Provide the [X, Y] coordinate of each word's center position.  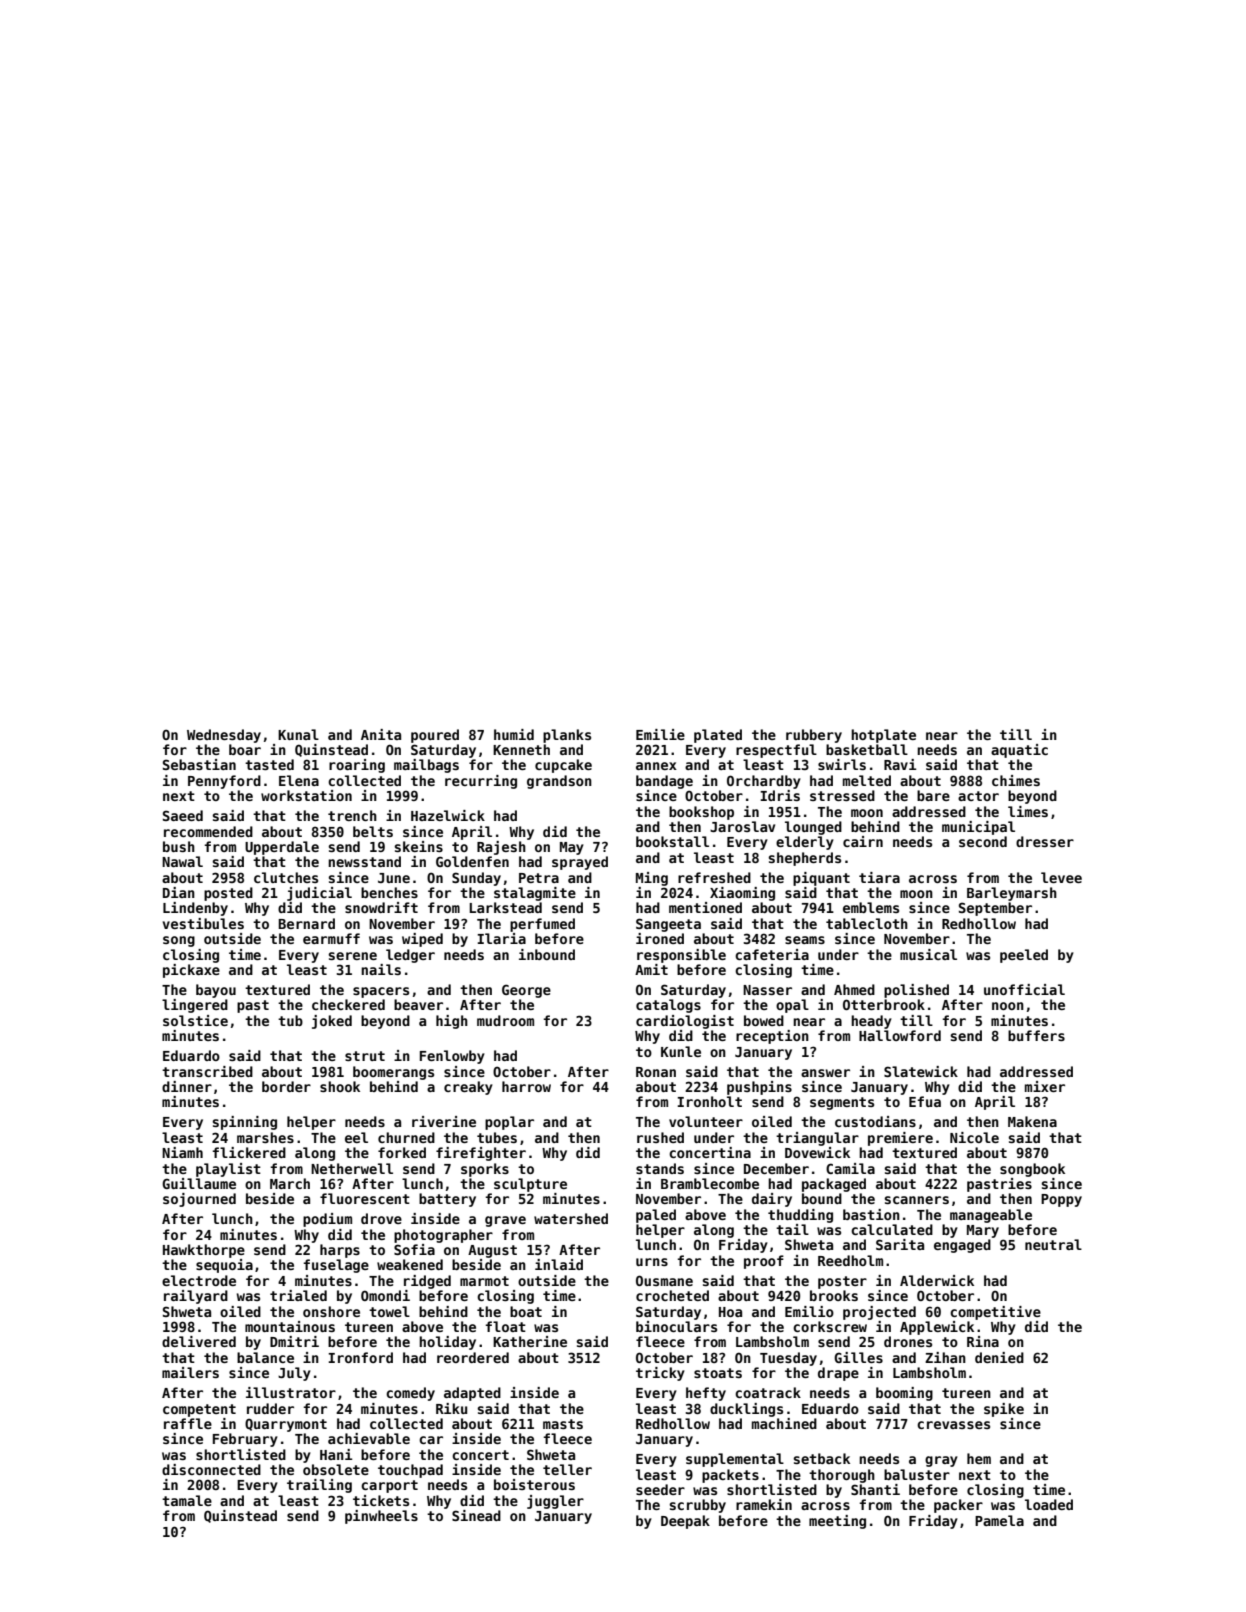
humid [514, 734]
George [526, 991]
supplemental [735, 1460]
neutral [1053, 1244]
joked [332, 1022]
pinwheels [381, 1517]
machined [784, 1423]
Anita [381, 734]
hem [979, 1458]
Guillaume [199, 1183]
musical [928, 954]
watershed [571, 1218]
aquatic [1019, 751]
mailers [190, 1372]
